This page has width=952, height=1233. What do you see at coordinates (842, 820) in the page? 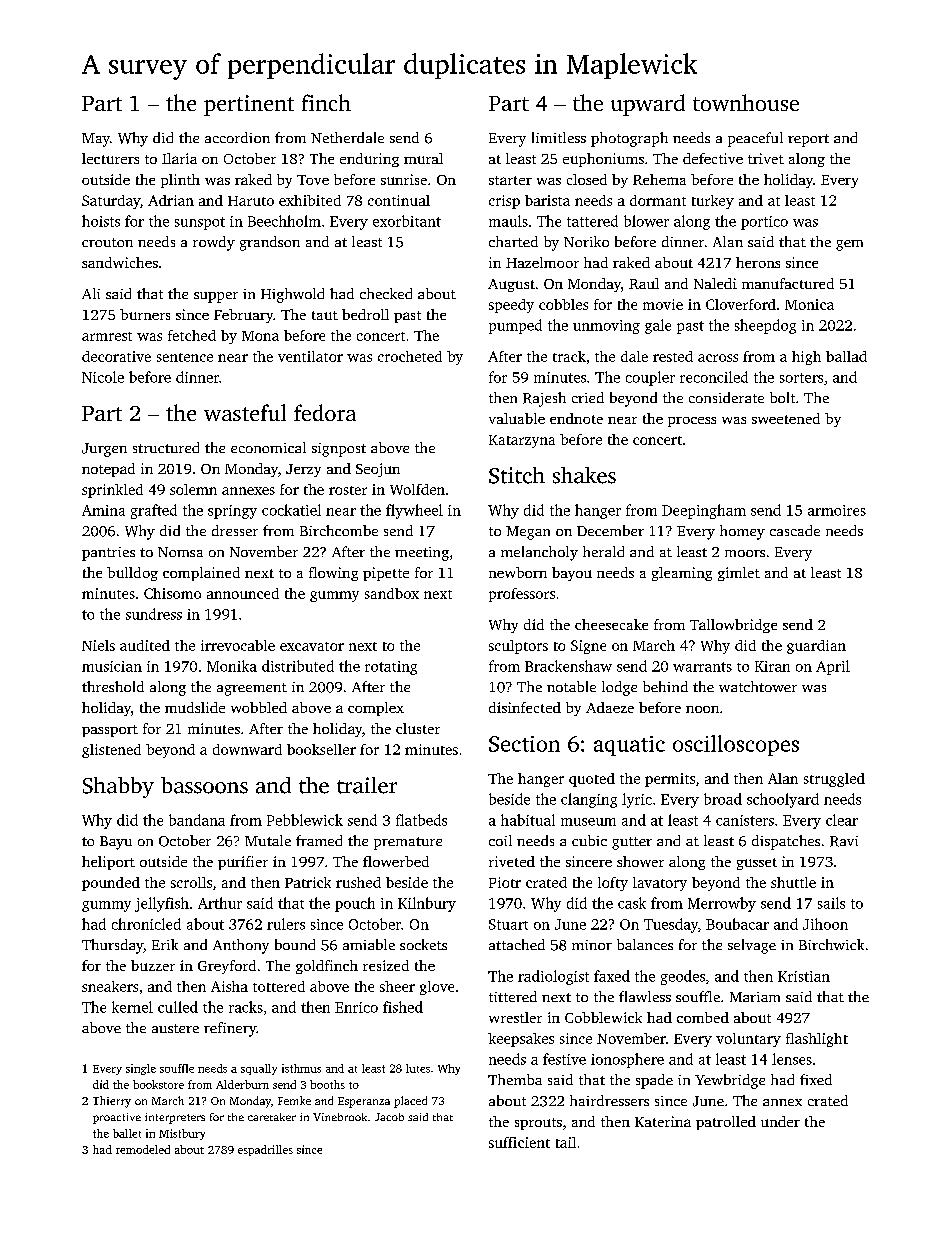
I see `clear` at bounding box center [842, 820].
